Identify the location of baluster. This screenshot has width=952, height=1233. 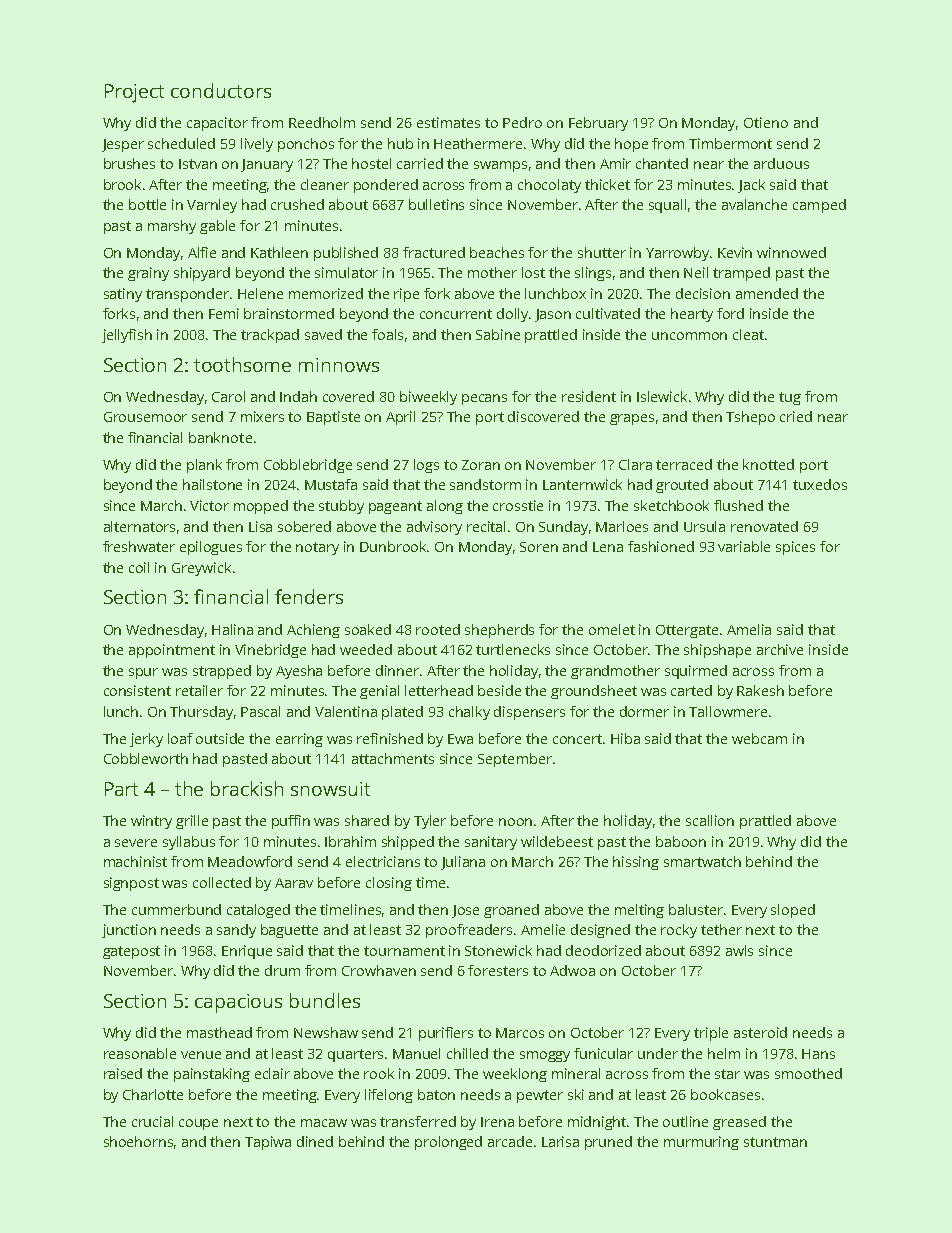
(696, 909).
